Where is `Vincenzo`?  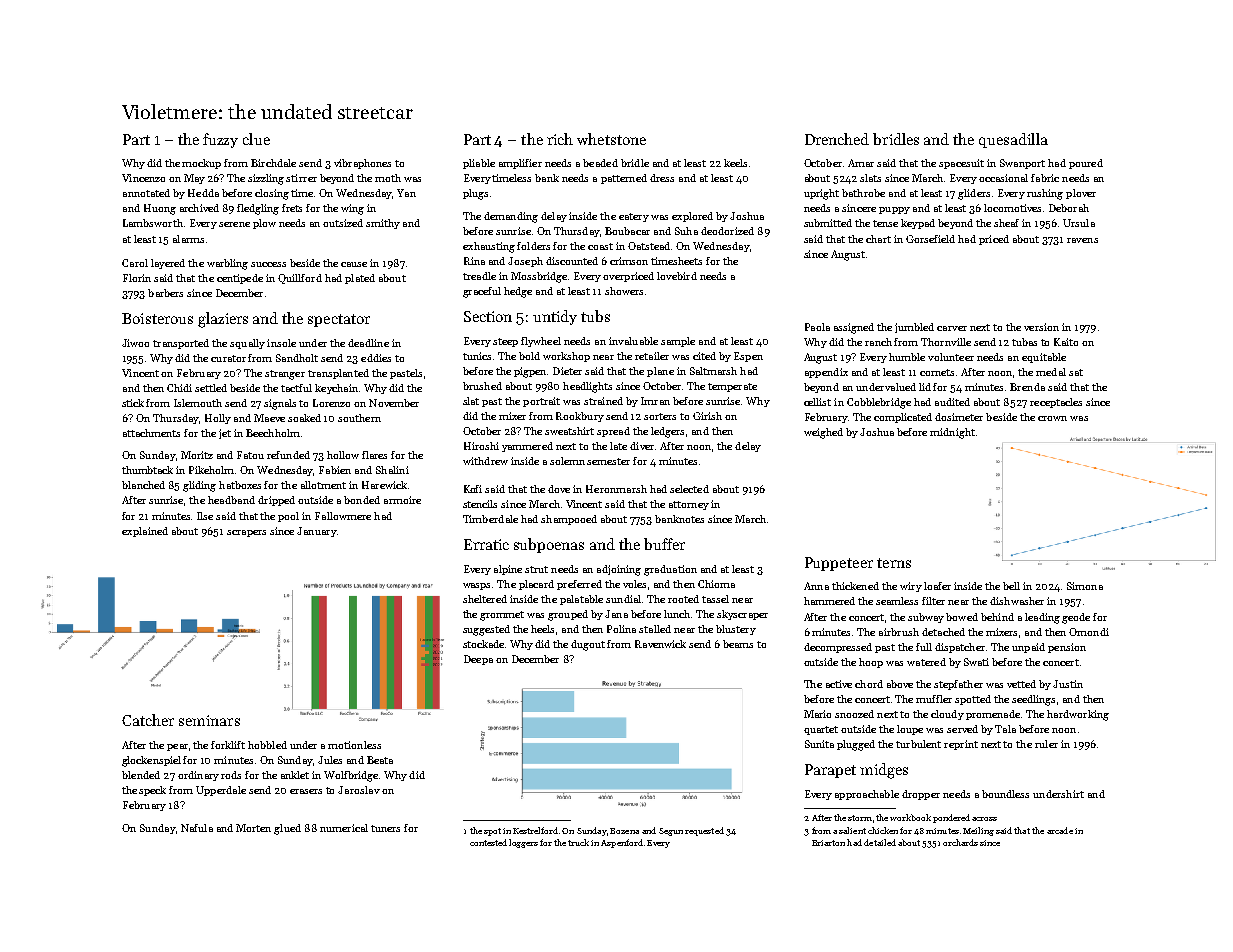
Vincenzo is located at coordinates (143, 178).
